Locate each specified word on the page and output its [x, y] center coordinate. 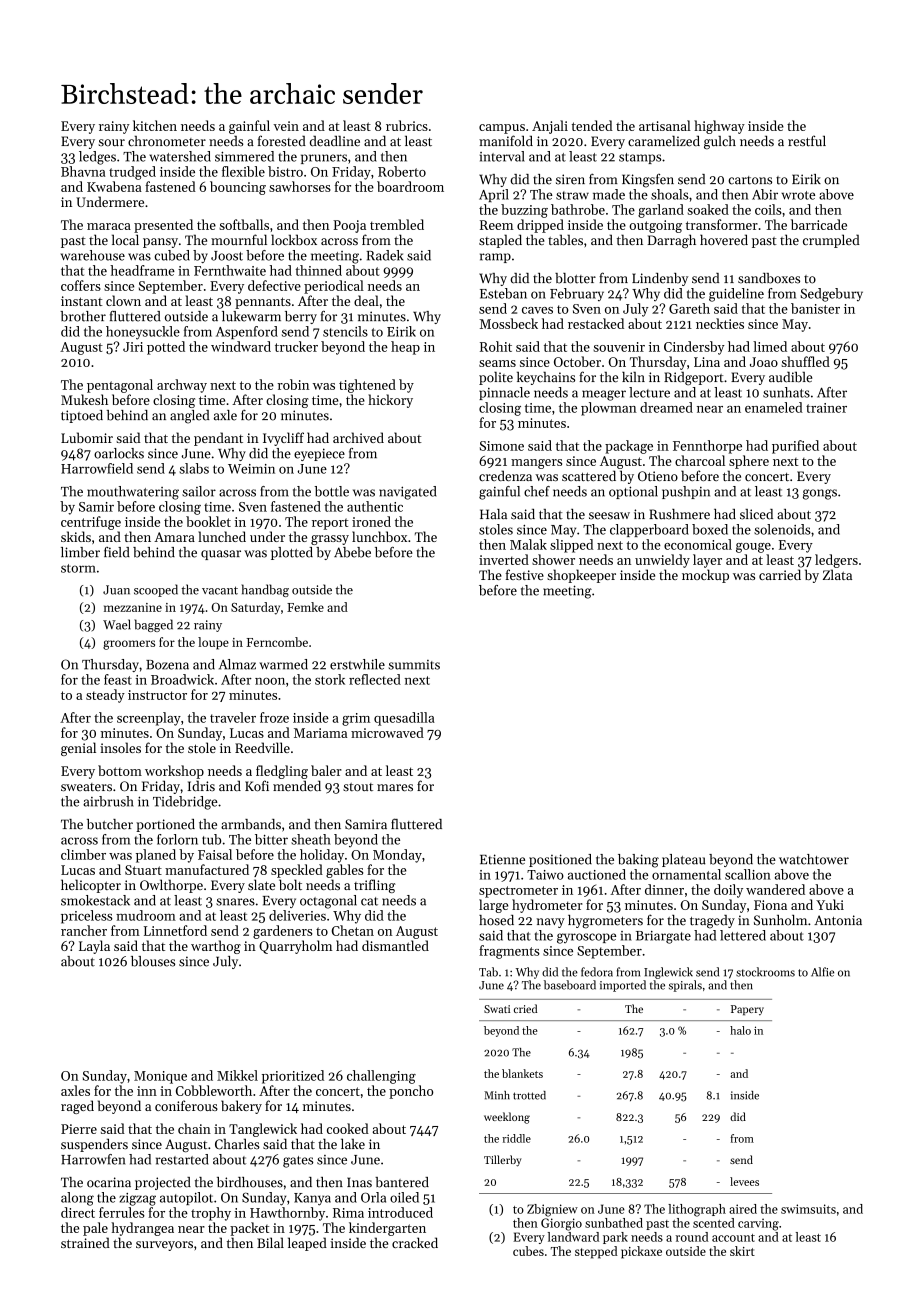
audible [790, 377]
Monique [160, 1077]
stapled [500, 241]
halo [740, 1030]
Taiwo [545, 875]
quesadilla [404, 719]
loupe [213, 643]
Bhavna [83, 171]
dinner [664, 889]
